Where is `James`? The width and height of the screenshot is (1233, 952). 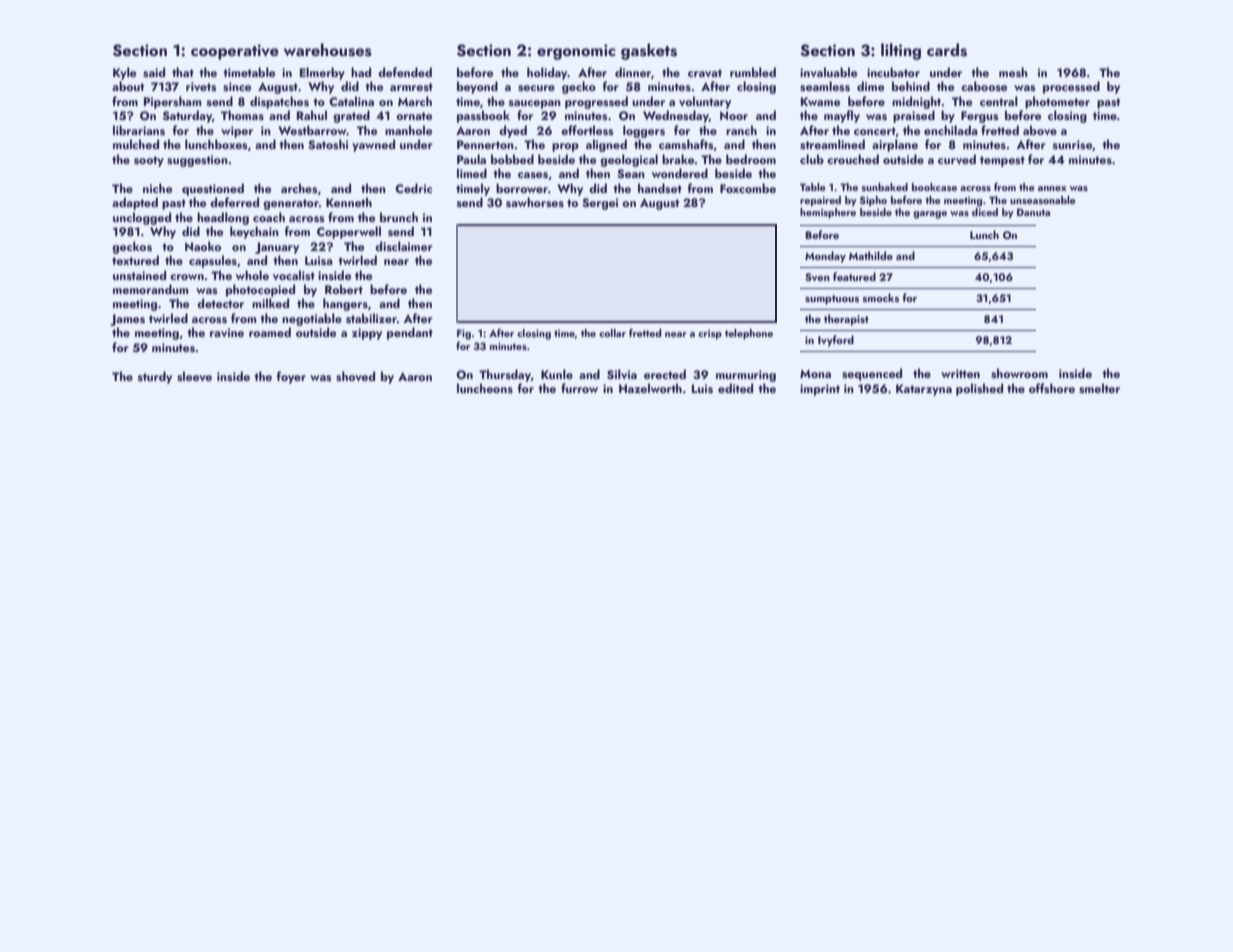 James is located at coordinates (127, 320).
